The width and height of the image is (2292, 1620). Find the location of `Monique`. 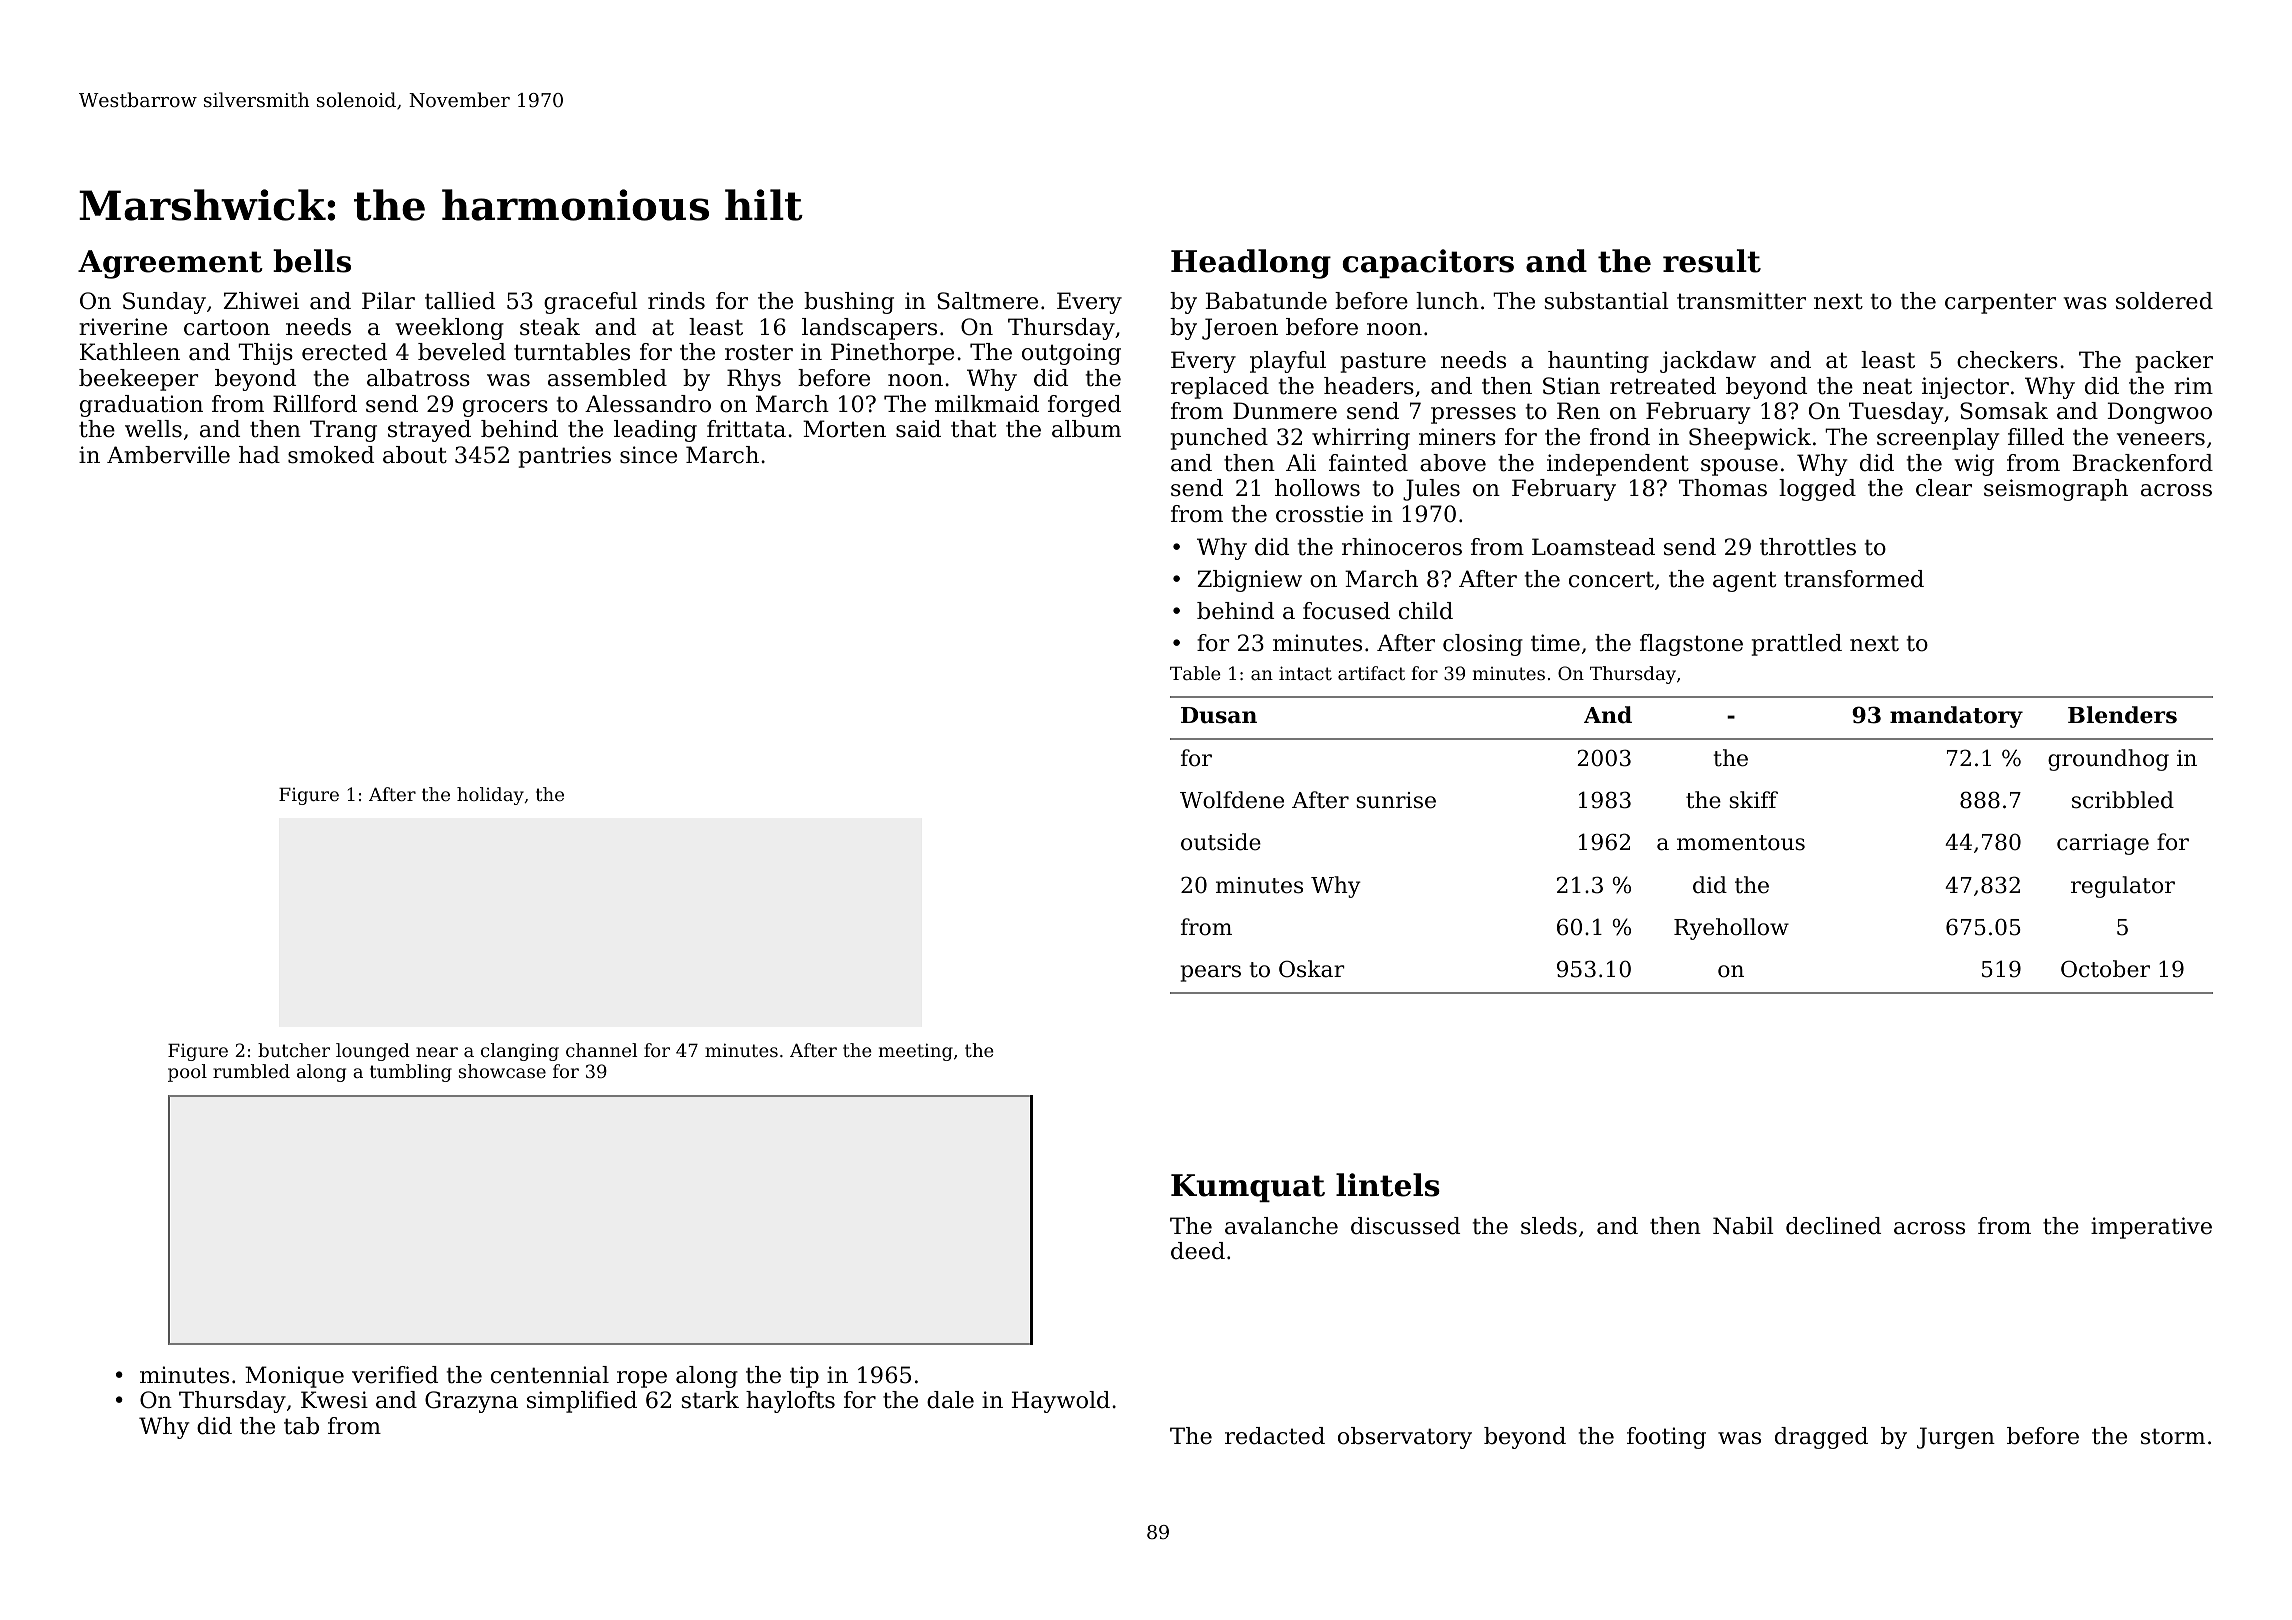

Monique is located at coordinates (294, 1377).
